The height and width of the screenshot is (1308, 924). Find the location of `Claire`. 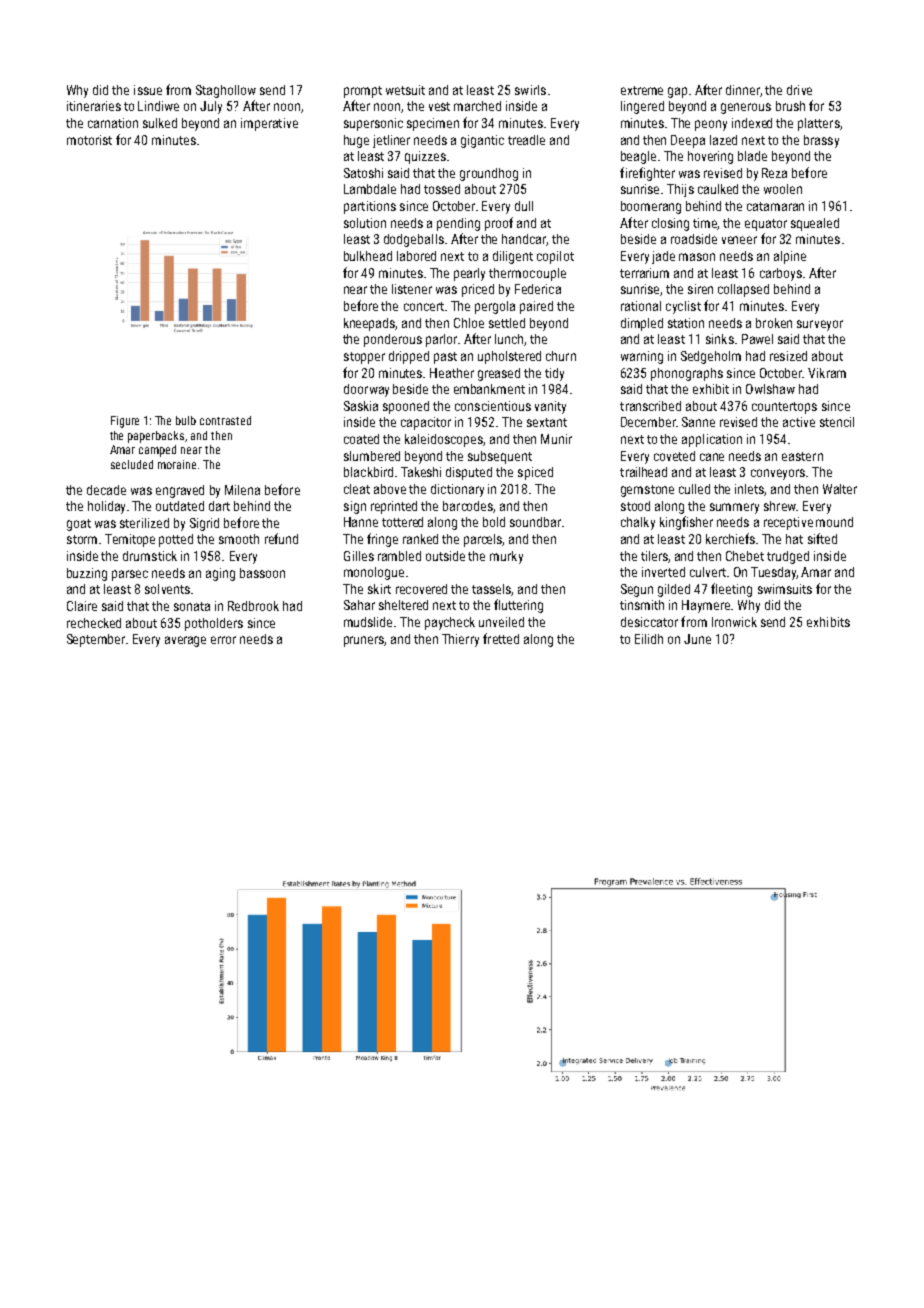

Claire is located at coordinates (82, 606).
